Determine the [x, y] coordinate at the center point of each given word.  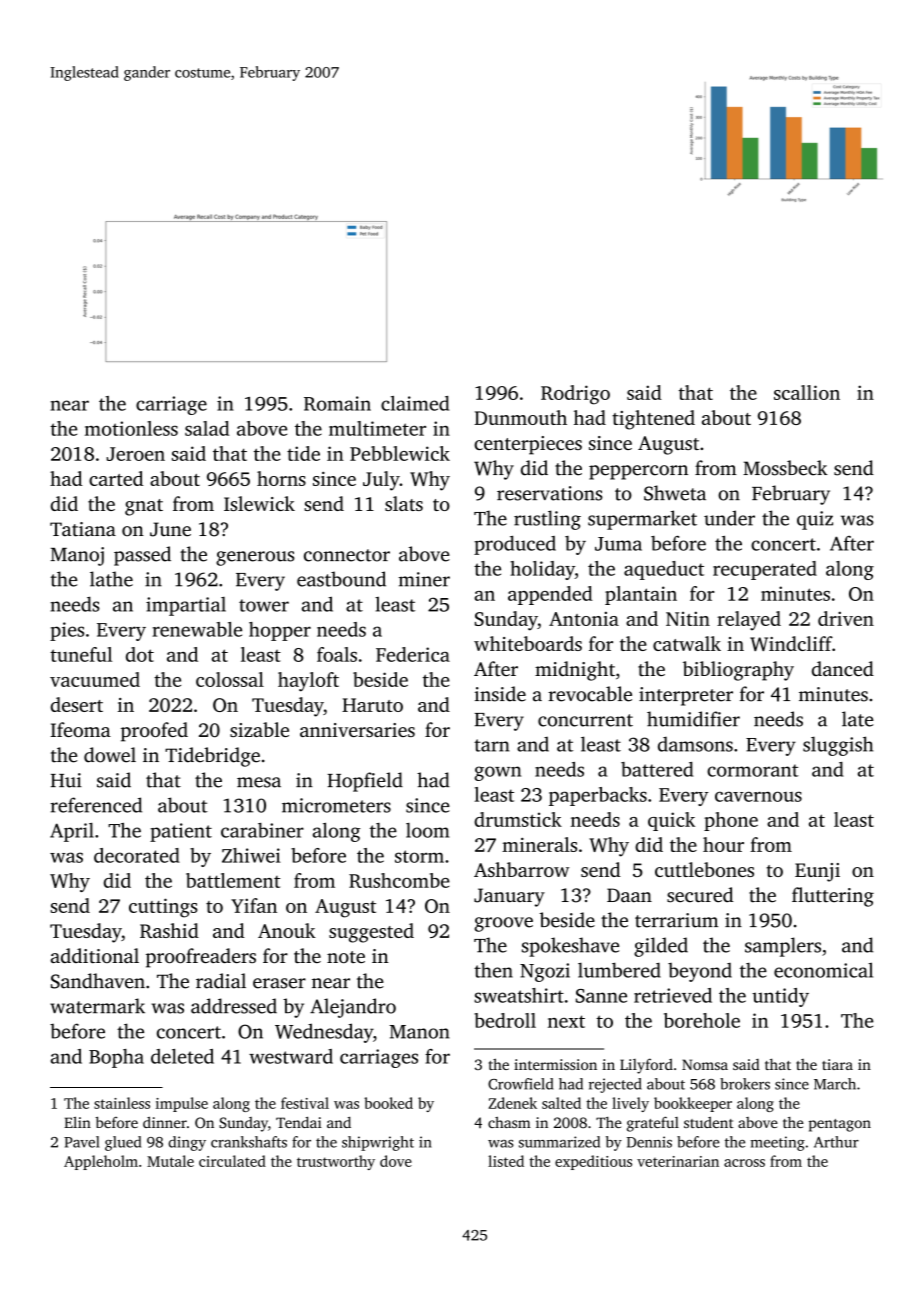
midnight [575, 671]
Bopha [116, 1058]
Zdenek [512, 1103]
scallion [807, 392]
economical [823, 970]
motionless [131, 428]
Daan [629, 895]
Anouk [287, 930]
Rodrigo [575, 395]
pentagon [840, 1125]
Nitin [688, 618]
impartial [186, 606]
